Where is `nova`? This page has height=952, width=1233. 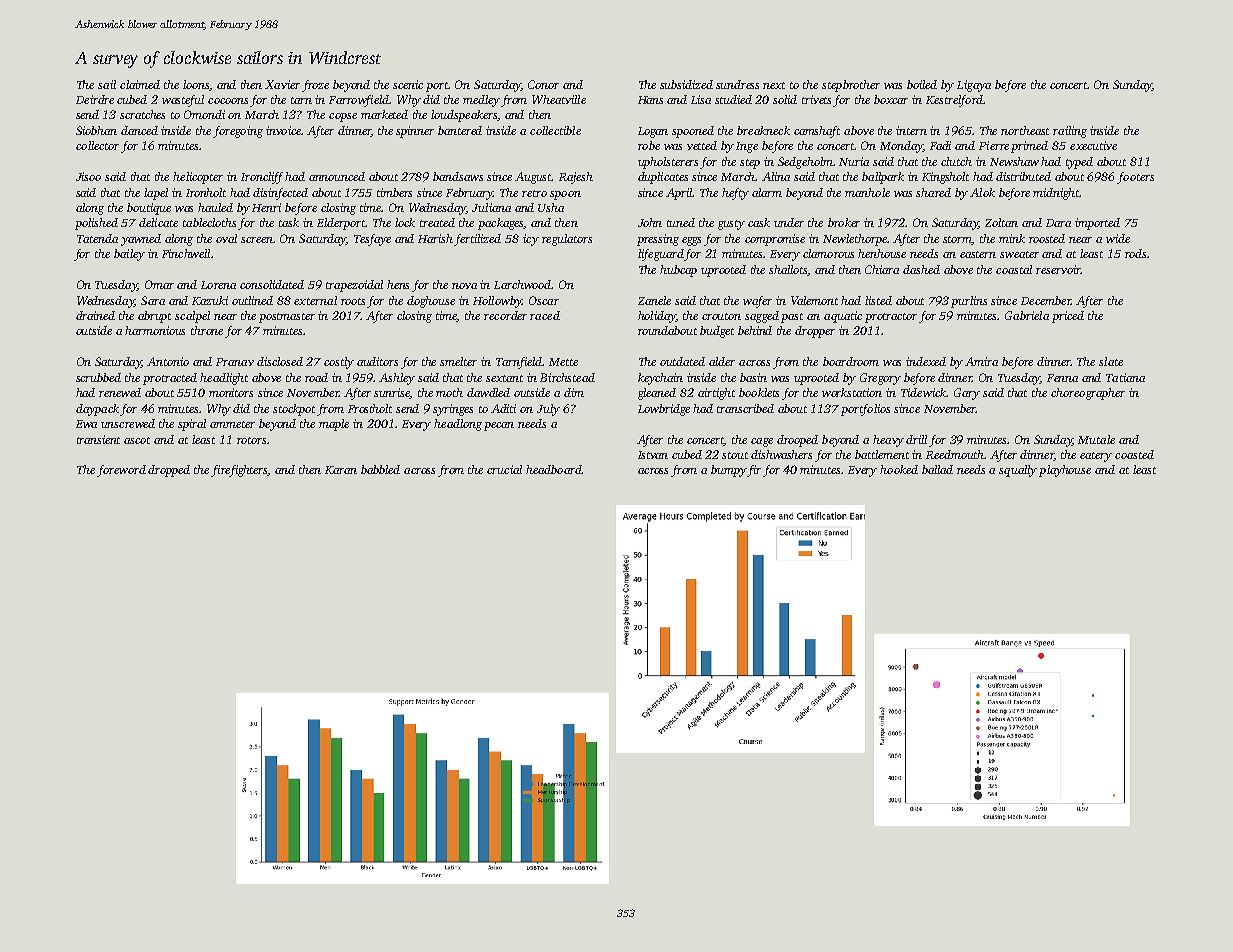
nova is located at coordinates (464, 286).
